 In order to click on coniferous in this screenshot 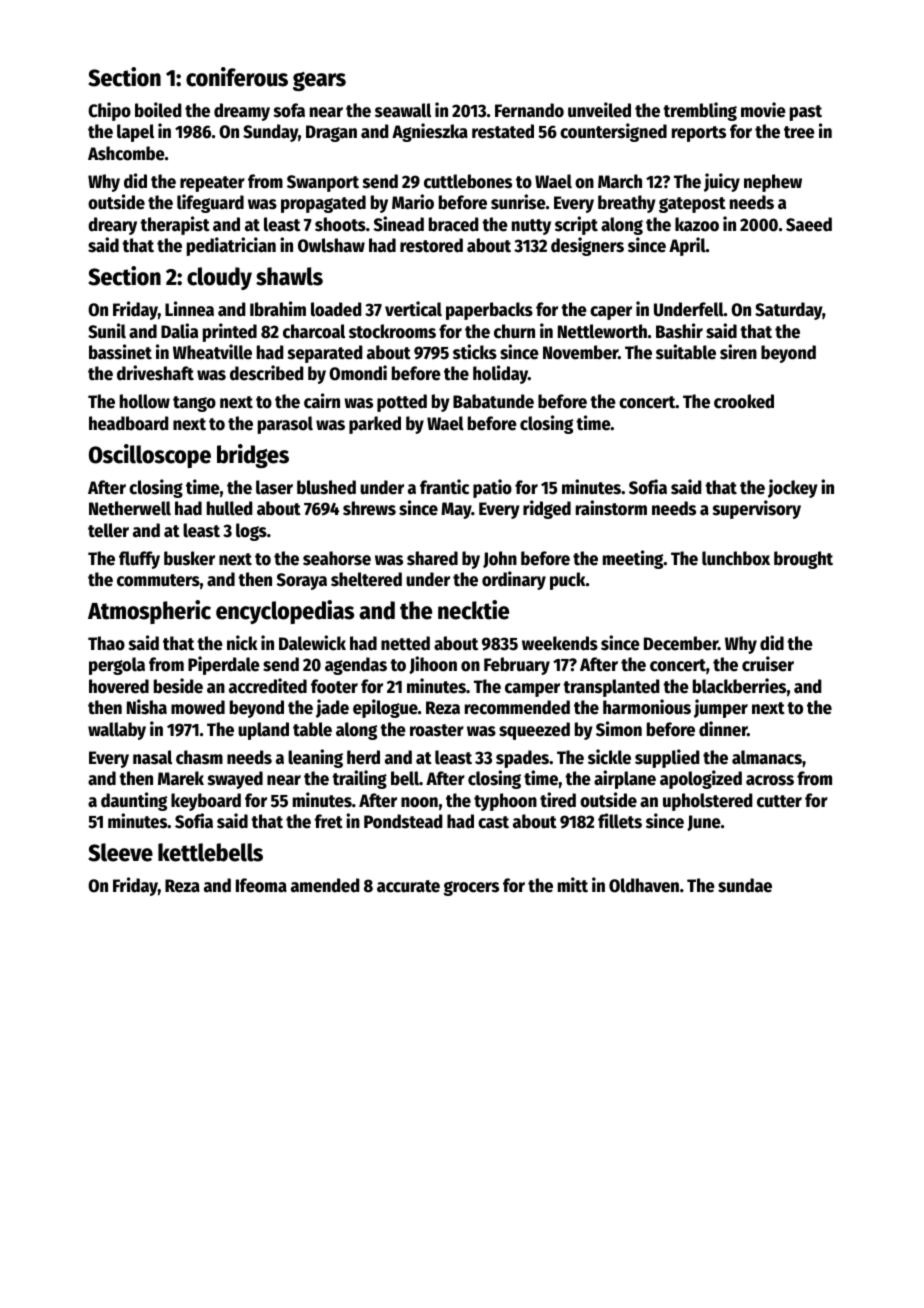, I will do `click(237, 77)`.
